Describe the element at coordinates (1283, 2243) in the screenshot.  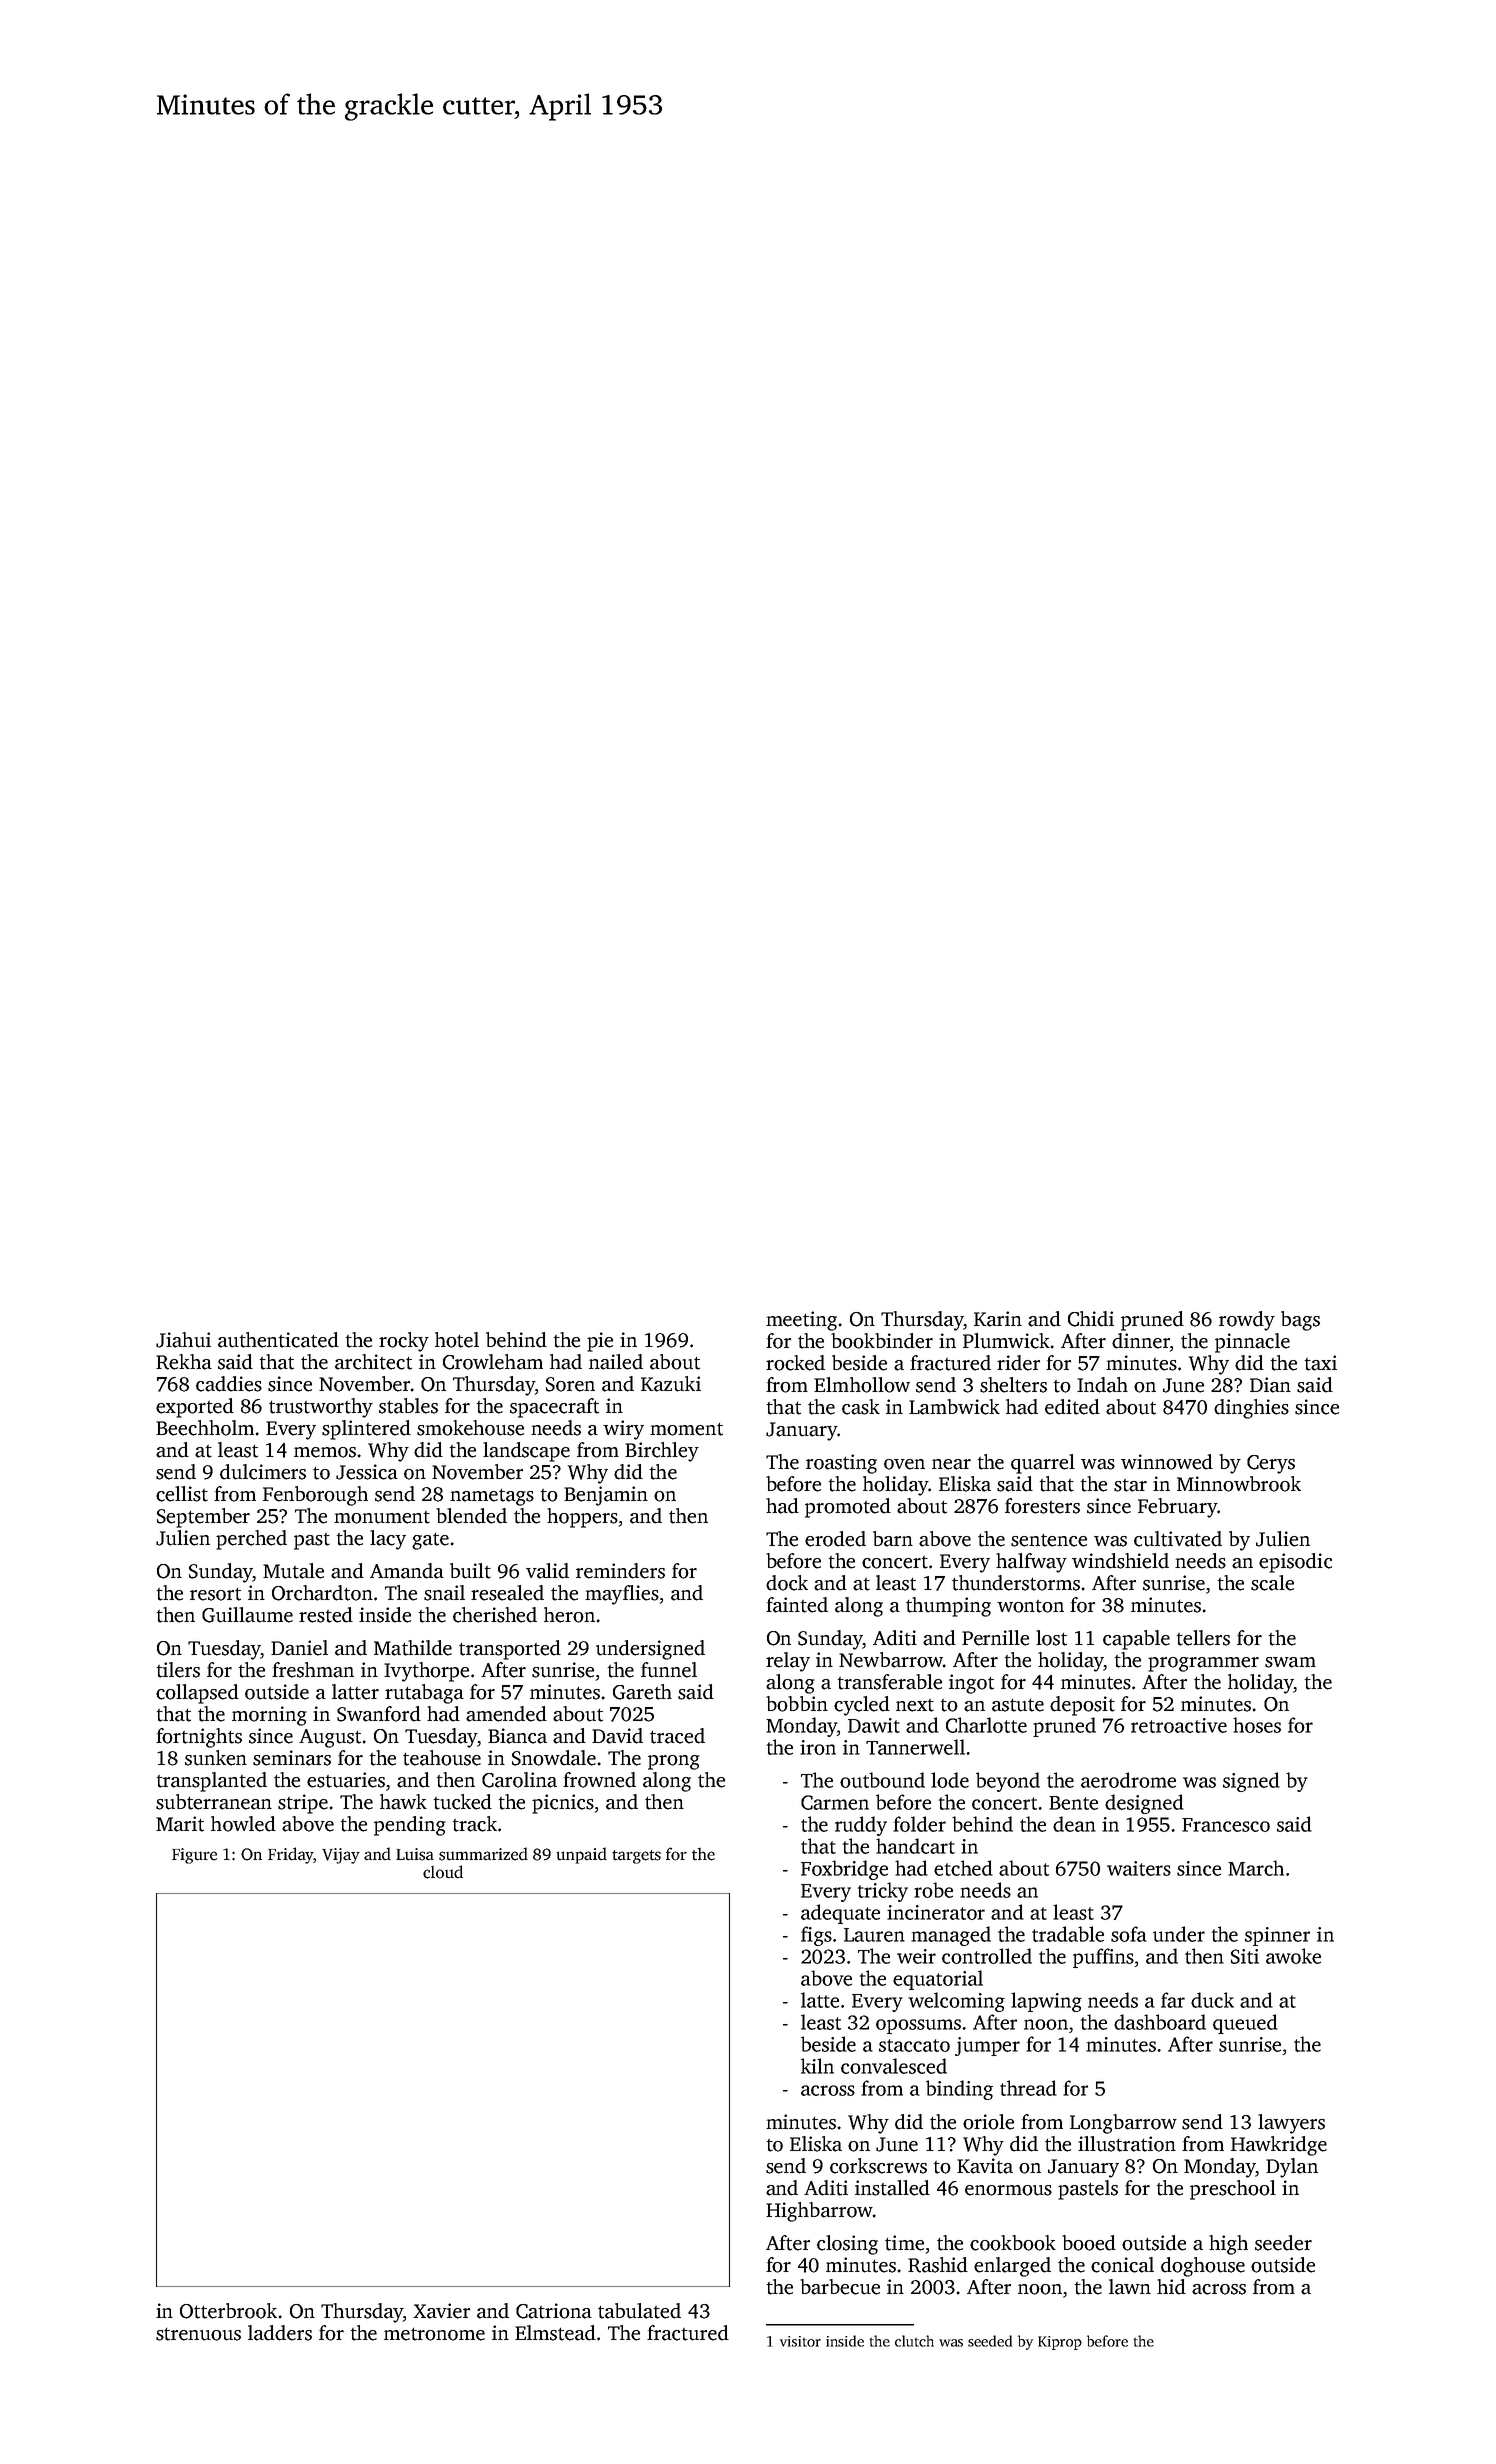
I see `seeder` at that location.
